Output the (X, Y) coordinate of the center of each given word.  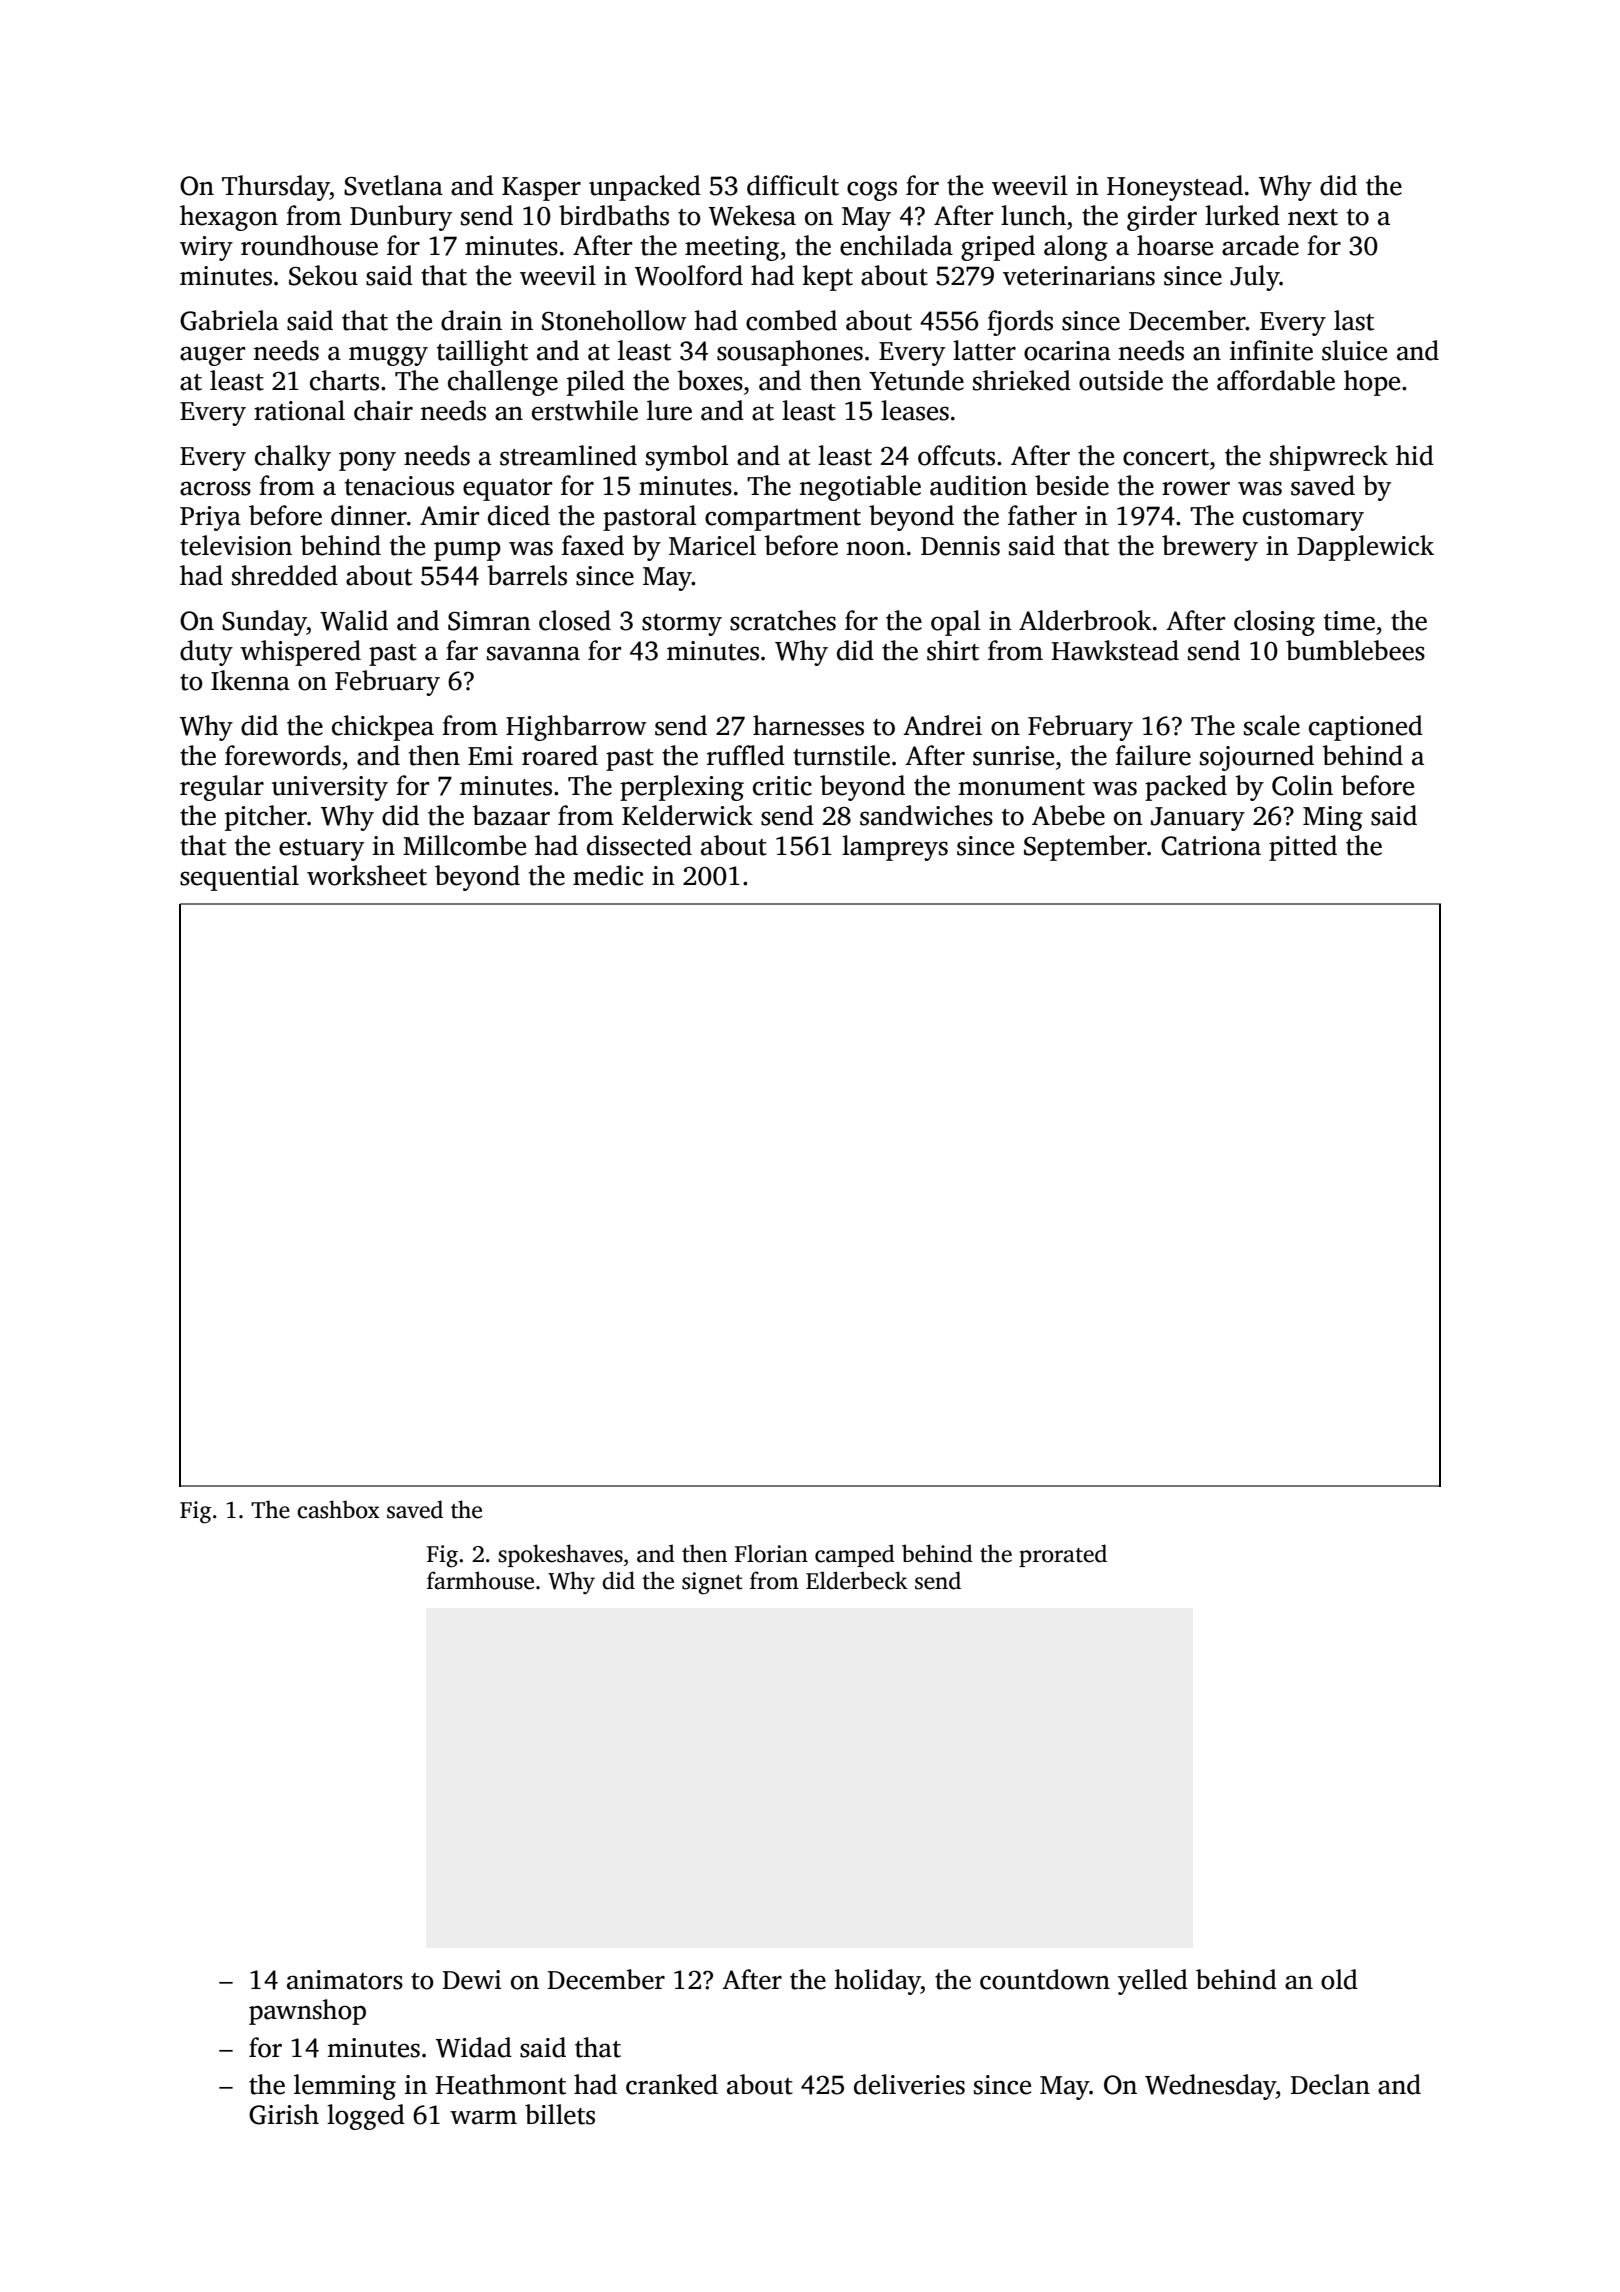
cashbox (338, 1509)
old (1339, 1979)
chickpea (383, 728)
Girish (284, 2114)
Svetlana (393, 185)
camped (855, 1555)
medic (608, 875)
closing (1274, 623)
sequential (239, 878)
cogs (872, 191)
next (1313, 217)
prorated (1063, 1555)
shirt (953, 650)
